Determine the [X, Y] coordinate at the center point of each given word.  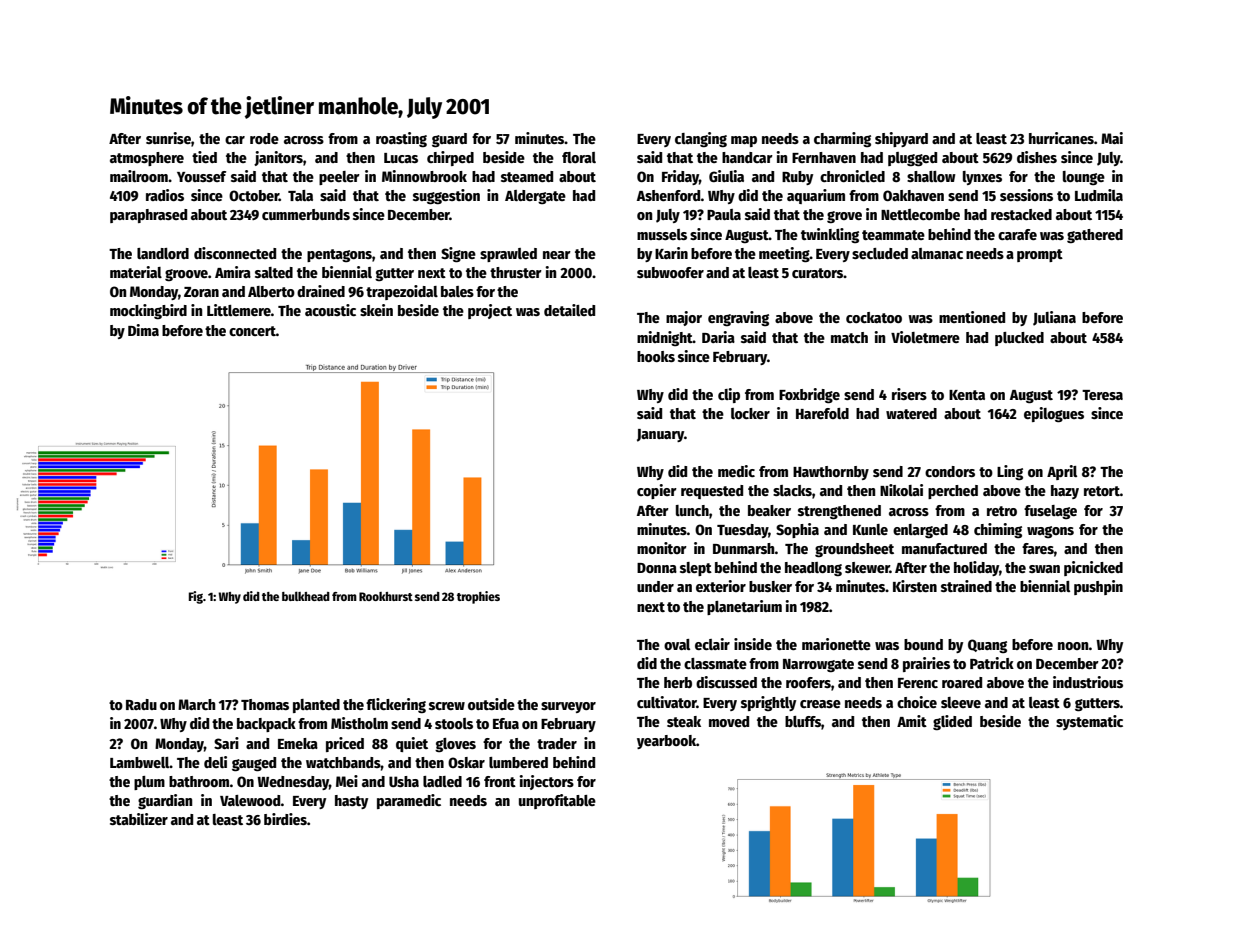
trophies [478, 597]
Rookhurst [386, 596]
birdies [285, 819]
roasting [401, 139]
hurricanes [1061, 138]
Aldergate [535, 197]
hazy [1065, 492]
